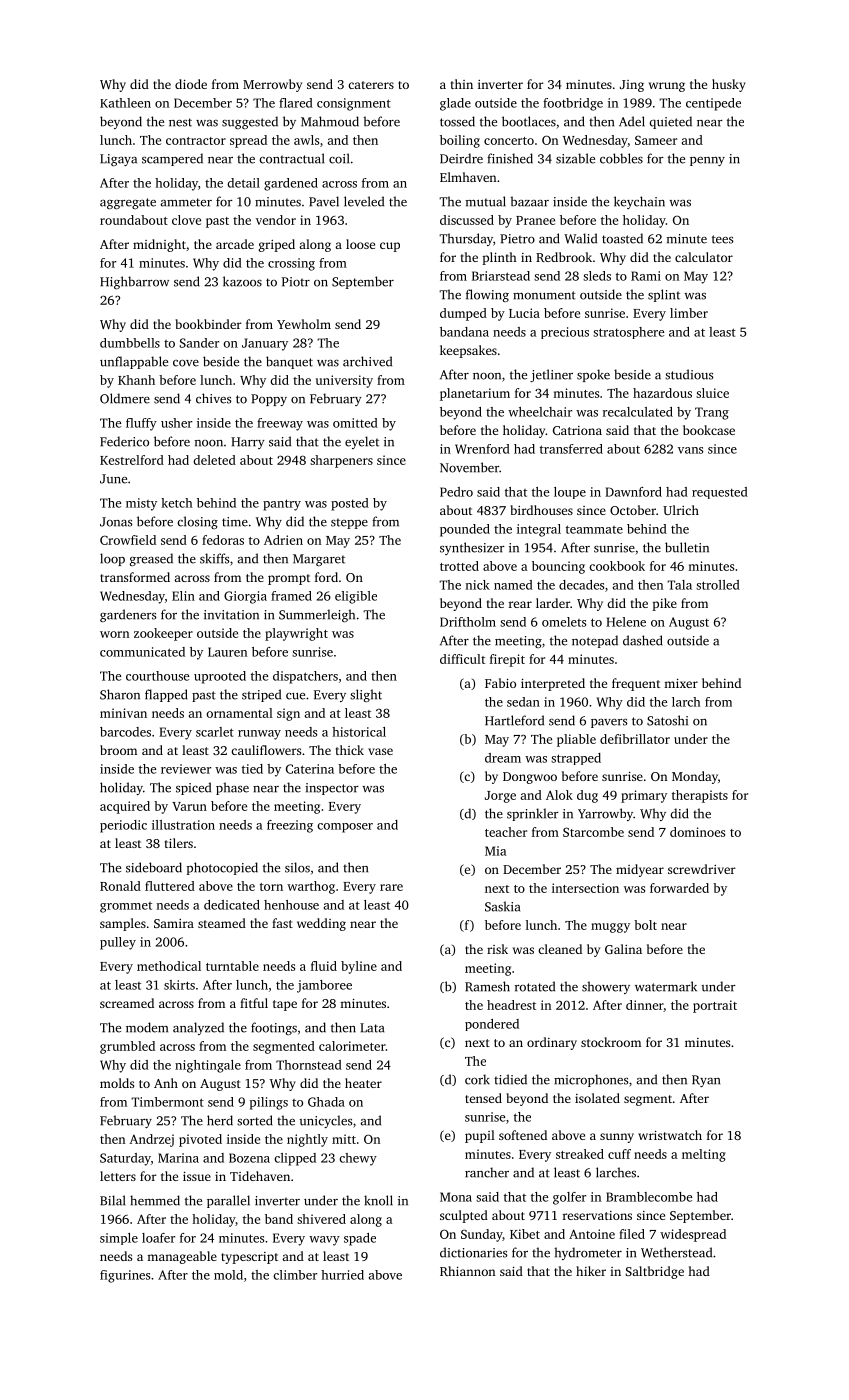 This document has height=1400, width=849. Describe the element at coordinates (500, 797) in the document. I see `Jorge` at that location.
